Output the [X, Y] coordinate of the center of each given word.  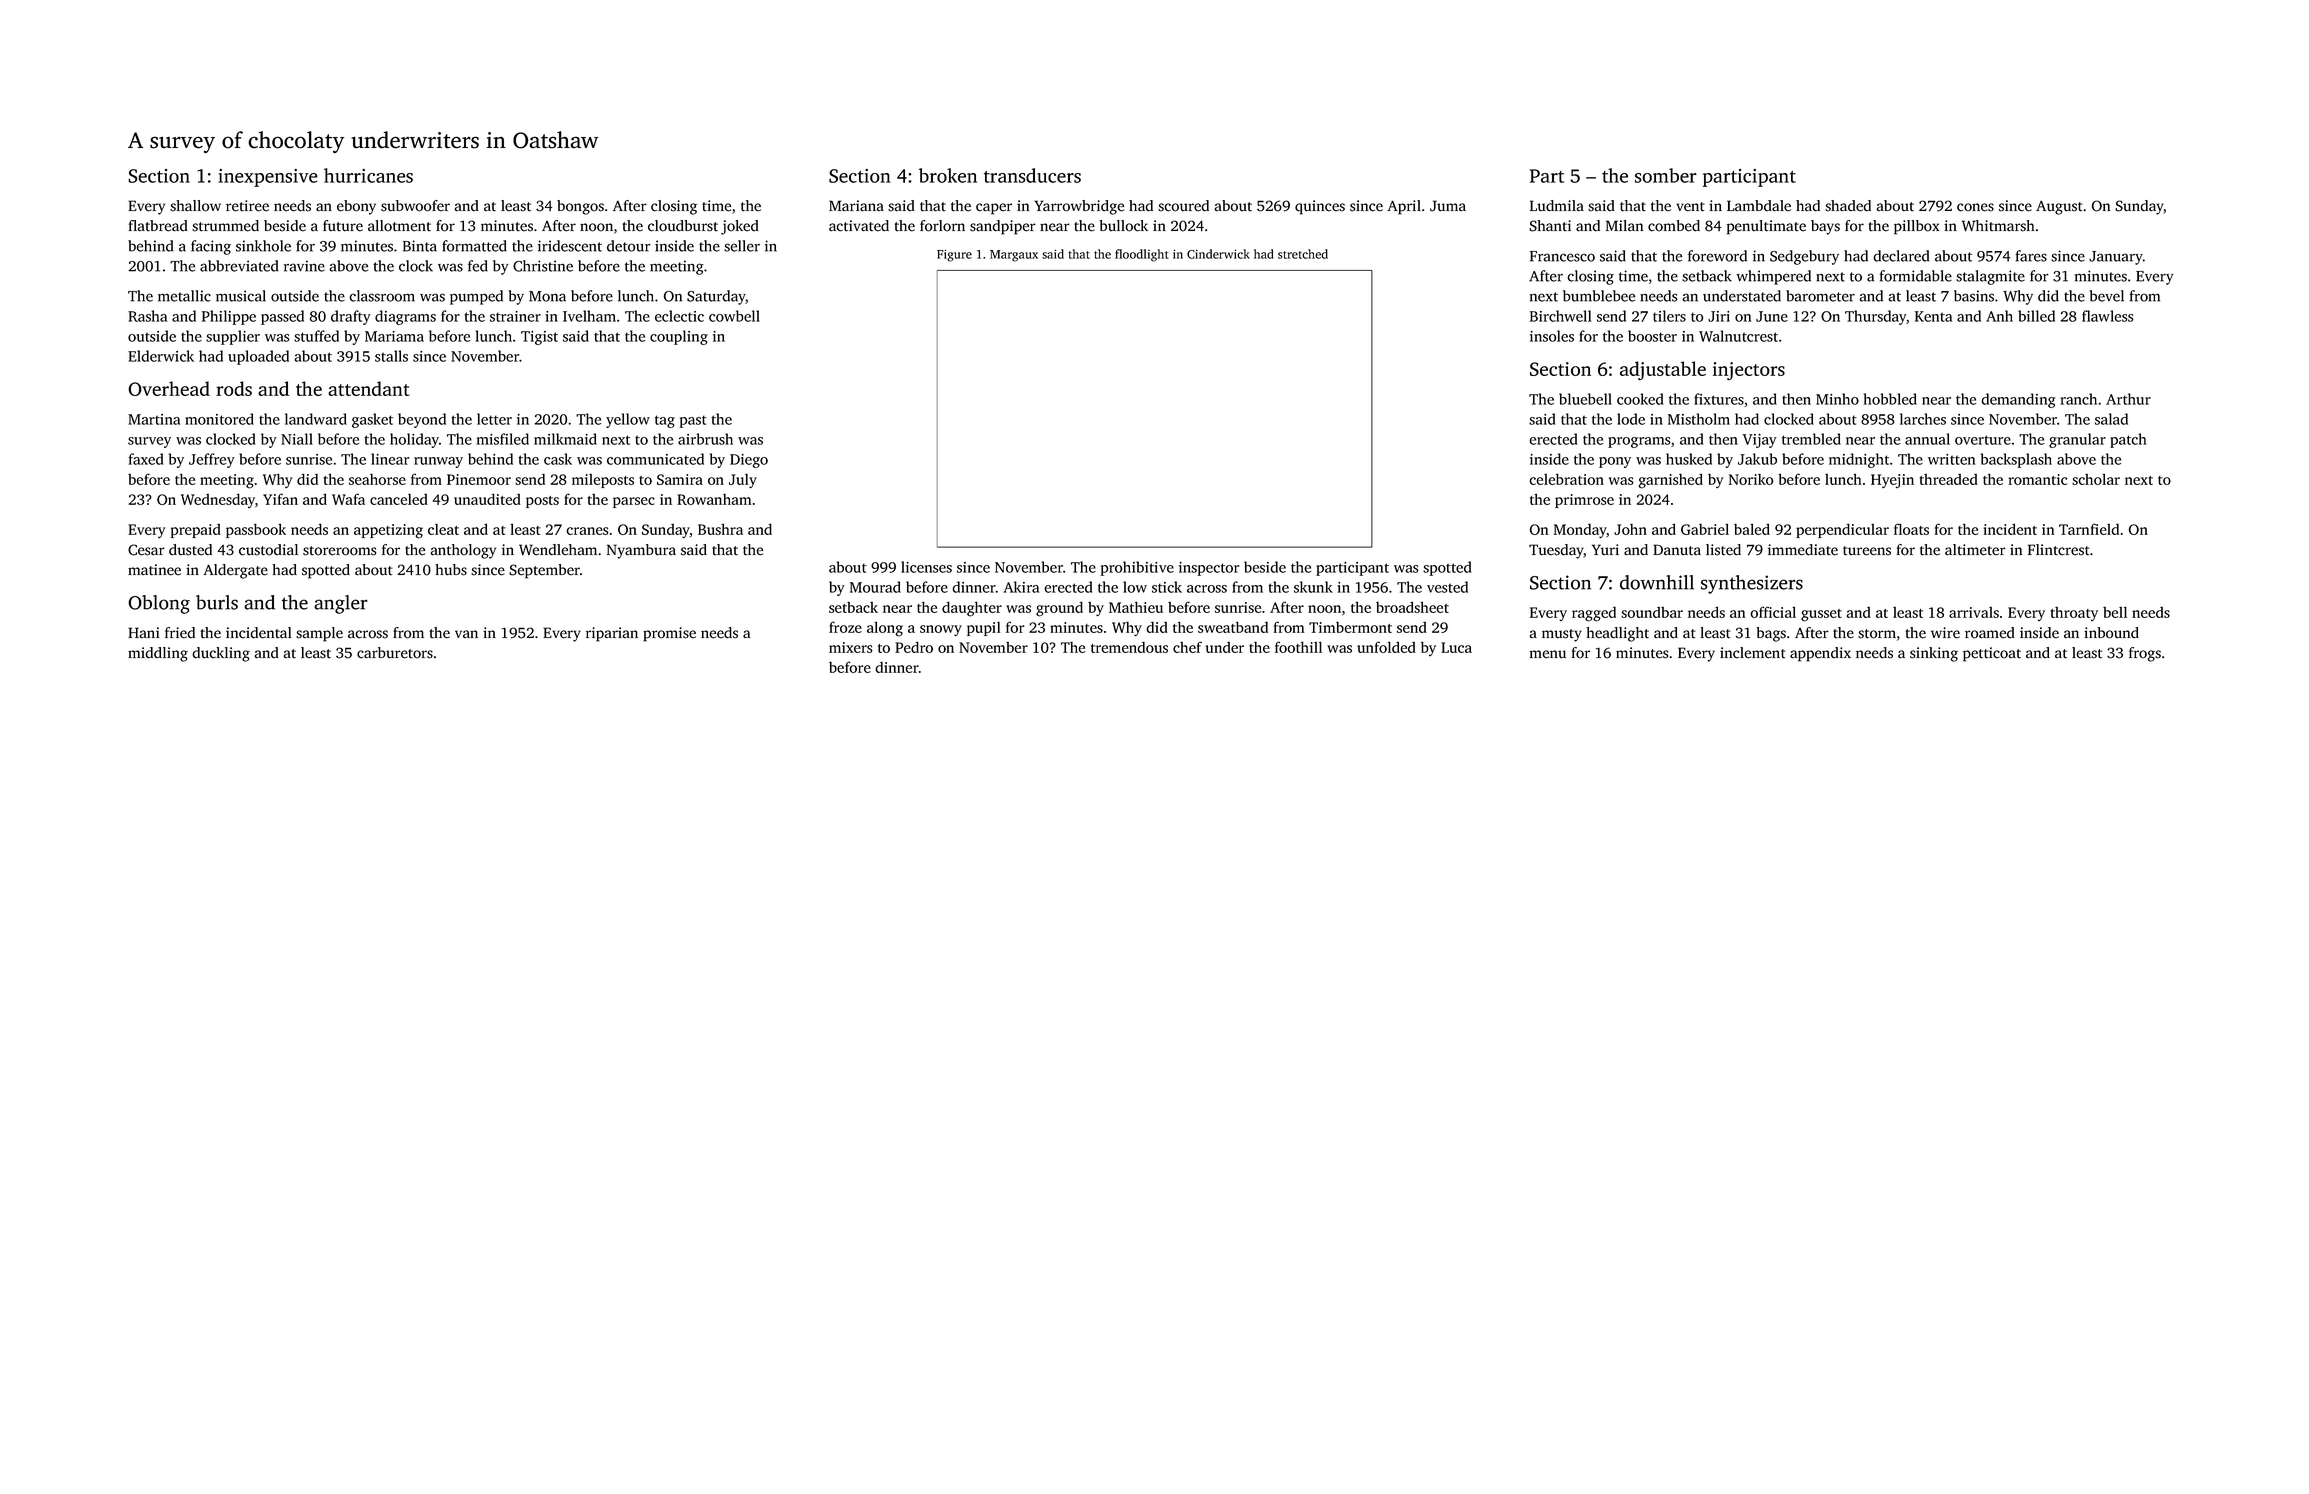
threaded [1949, 479]
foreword [1717, 256]
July [743, 480]
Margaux [1014, 256]
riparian [612, 634]
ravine [304, 266]
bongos [580, 207]
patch [2128, 440]
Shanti [1550, 226]
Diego [749, 461]
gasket [372, 420]
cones [1975, 207]
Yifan [280, 499]
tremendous [1129, 647]
